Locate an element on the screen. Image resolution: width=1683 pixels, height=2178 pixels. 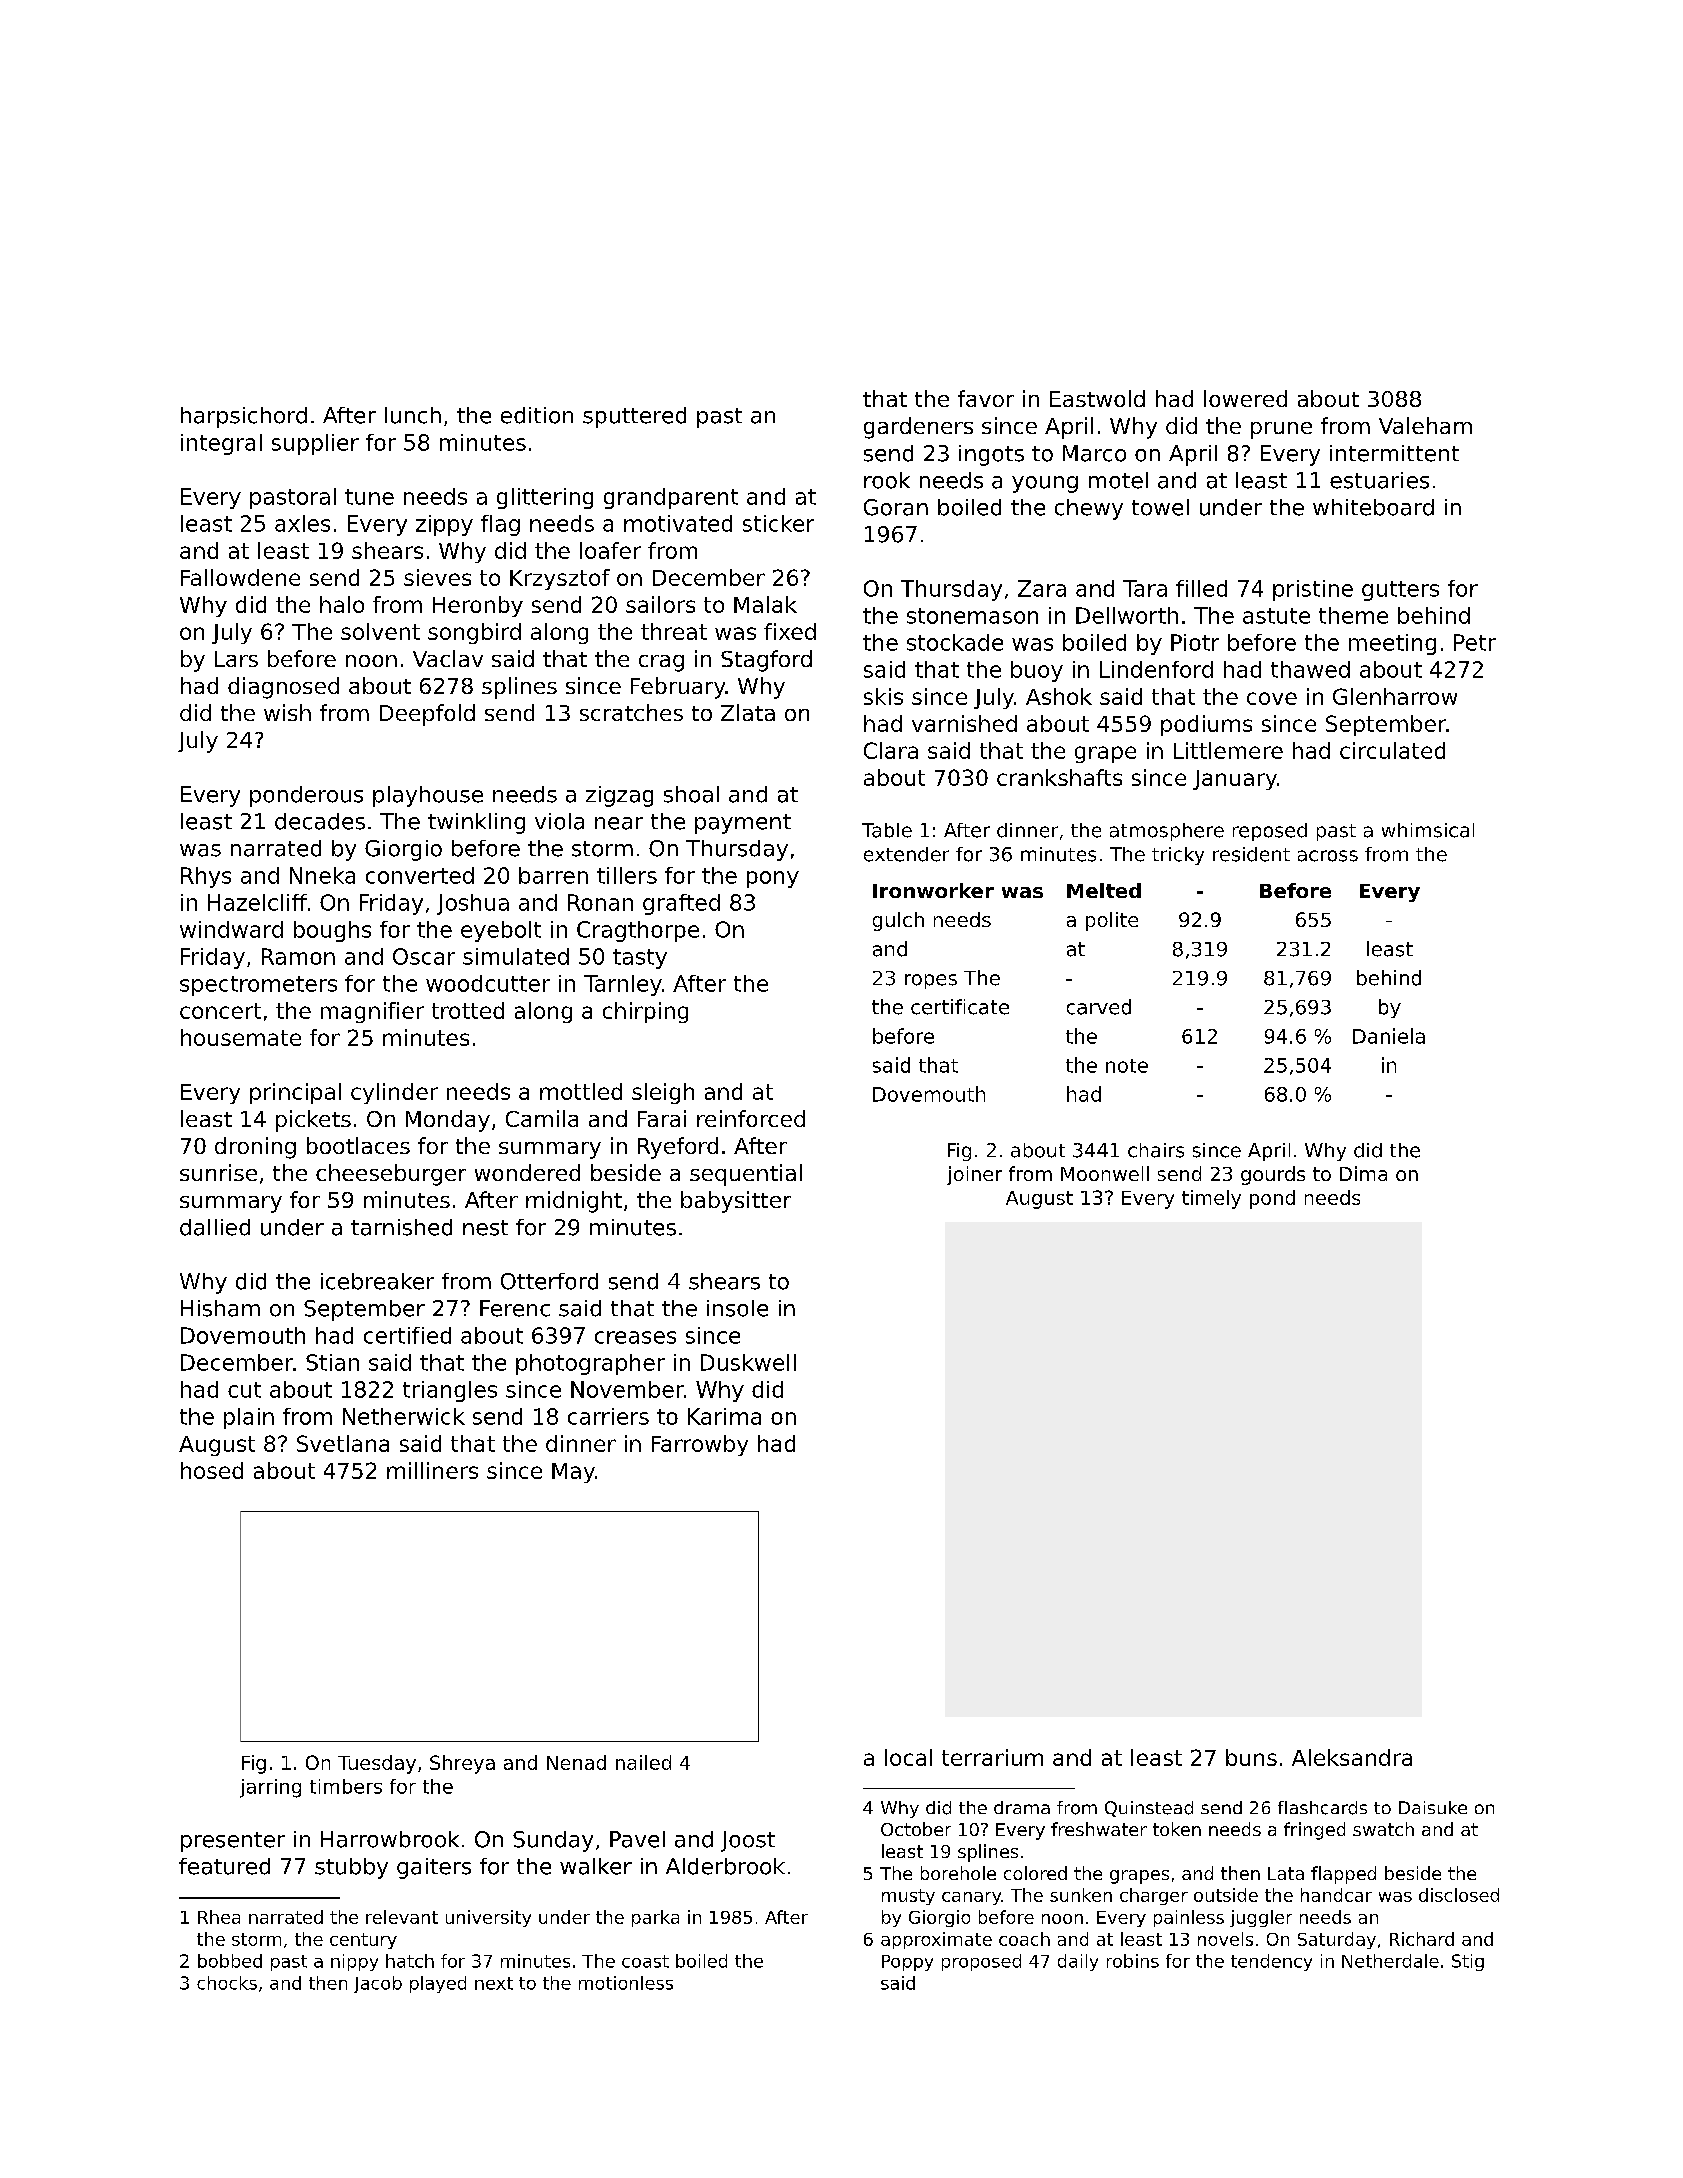
Melted is located at coordinates (1104, 890).
